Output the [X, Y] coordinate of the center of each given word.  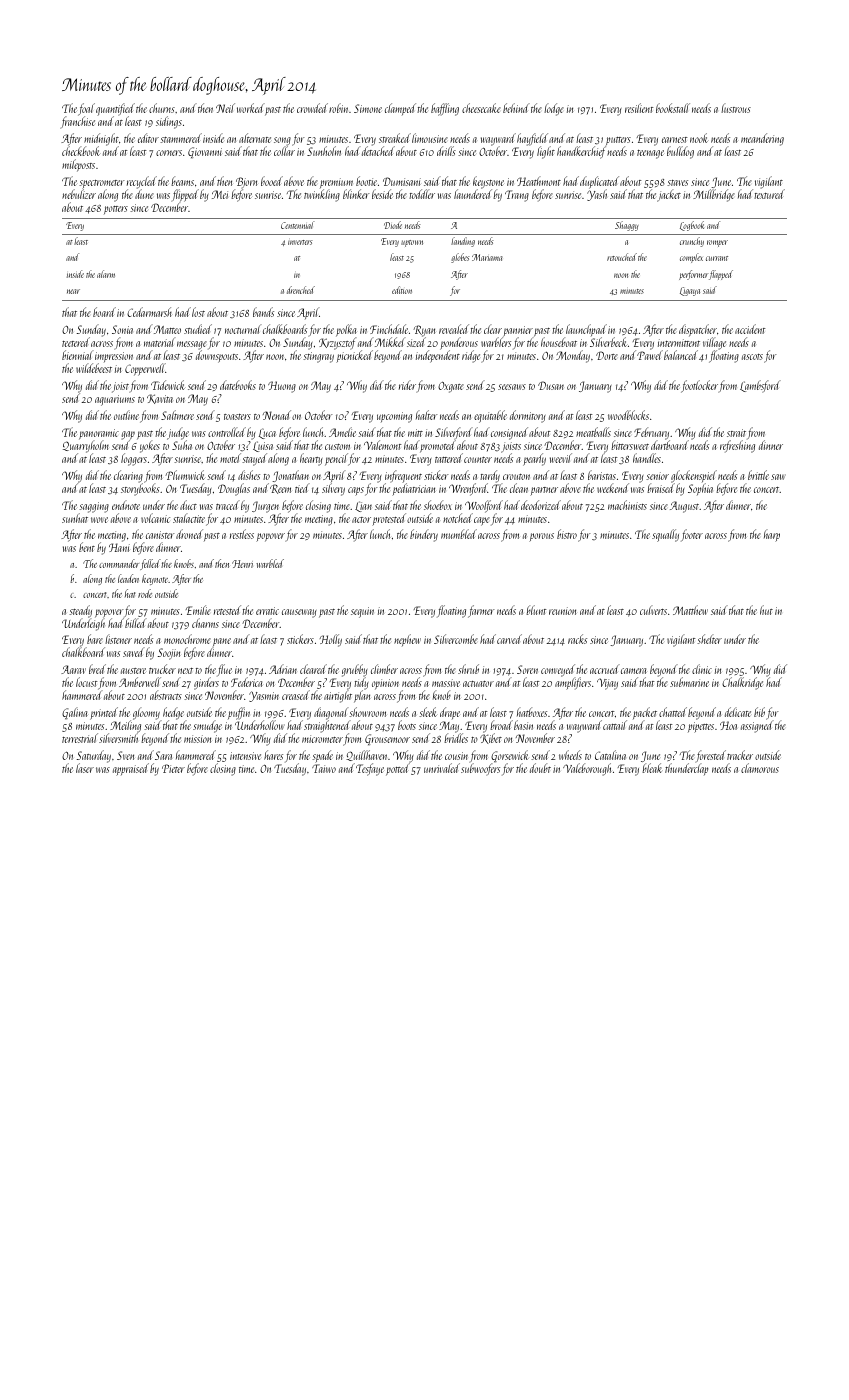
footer [692, 535]
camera [634, 671]
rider [407, 385]
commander [119, 563]
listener [118, 639]
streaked [395, 138]
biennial [77, 355]
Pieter [173, 768]
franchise [77, 123]
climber [384, 669]
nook [699, 138]
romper [717, 243]
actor [361, 520]
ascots [752, 357]
